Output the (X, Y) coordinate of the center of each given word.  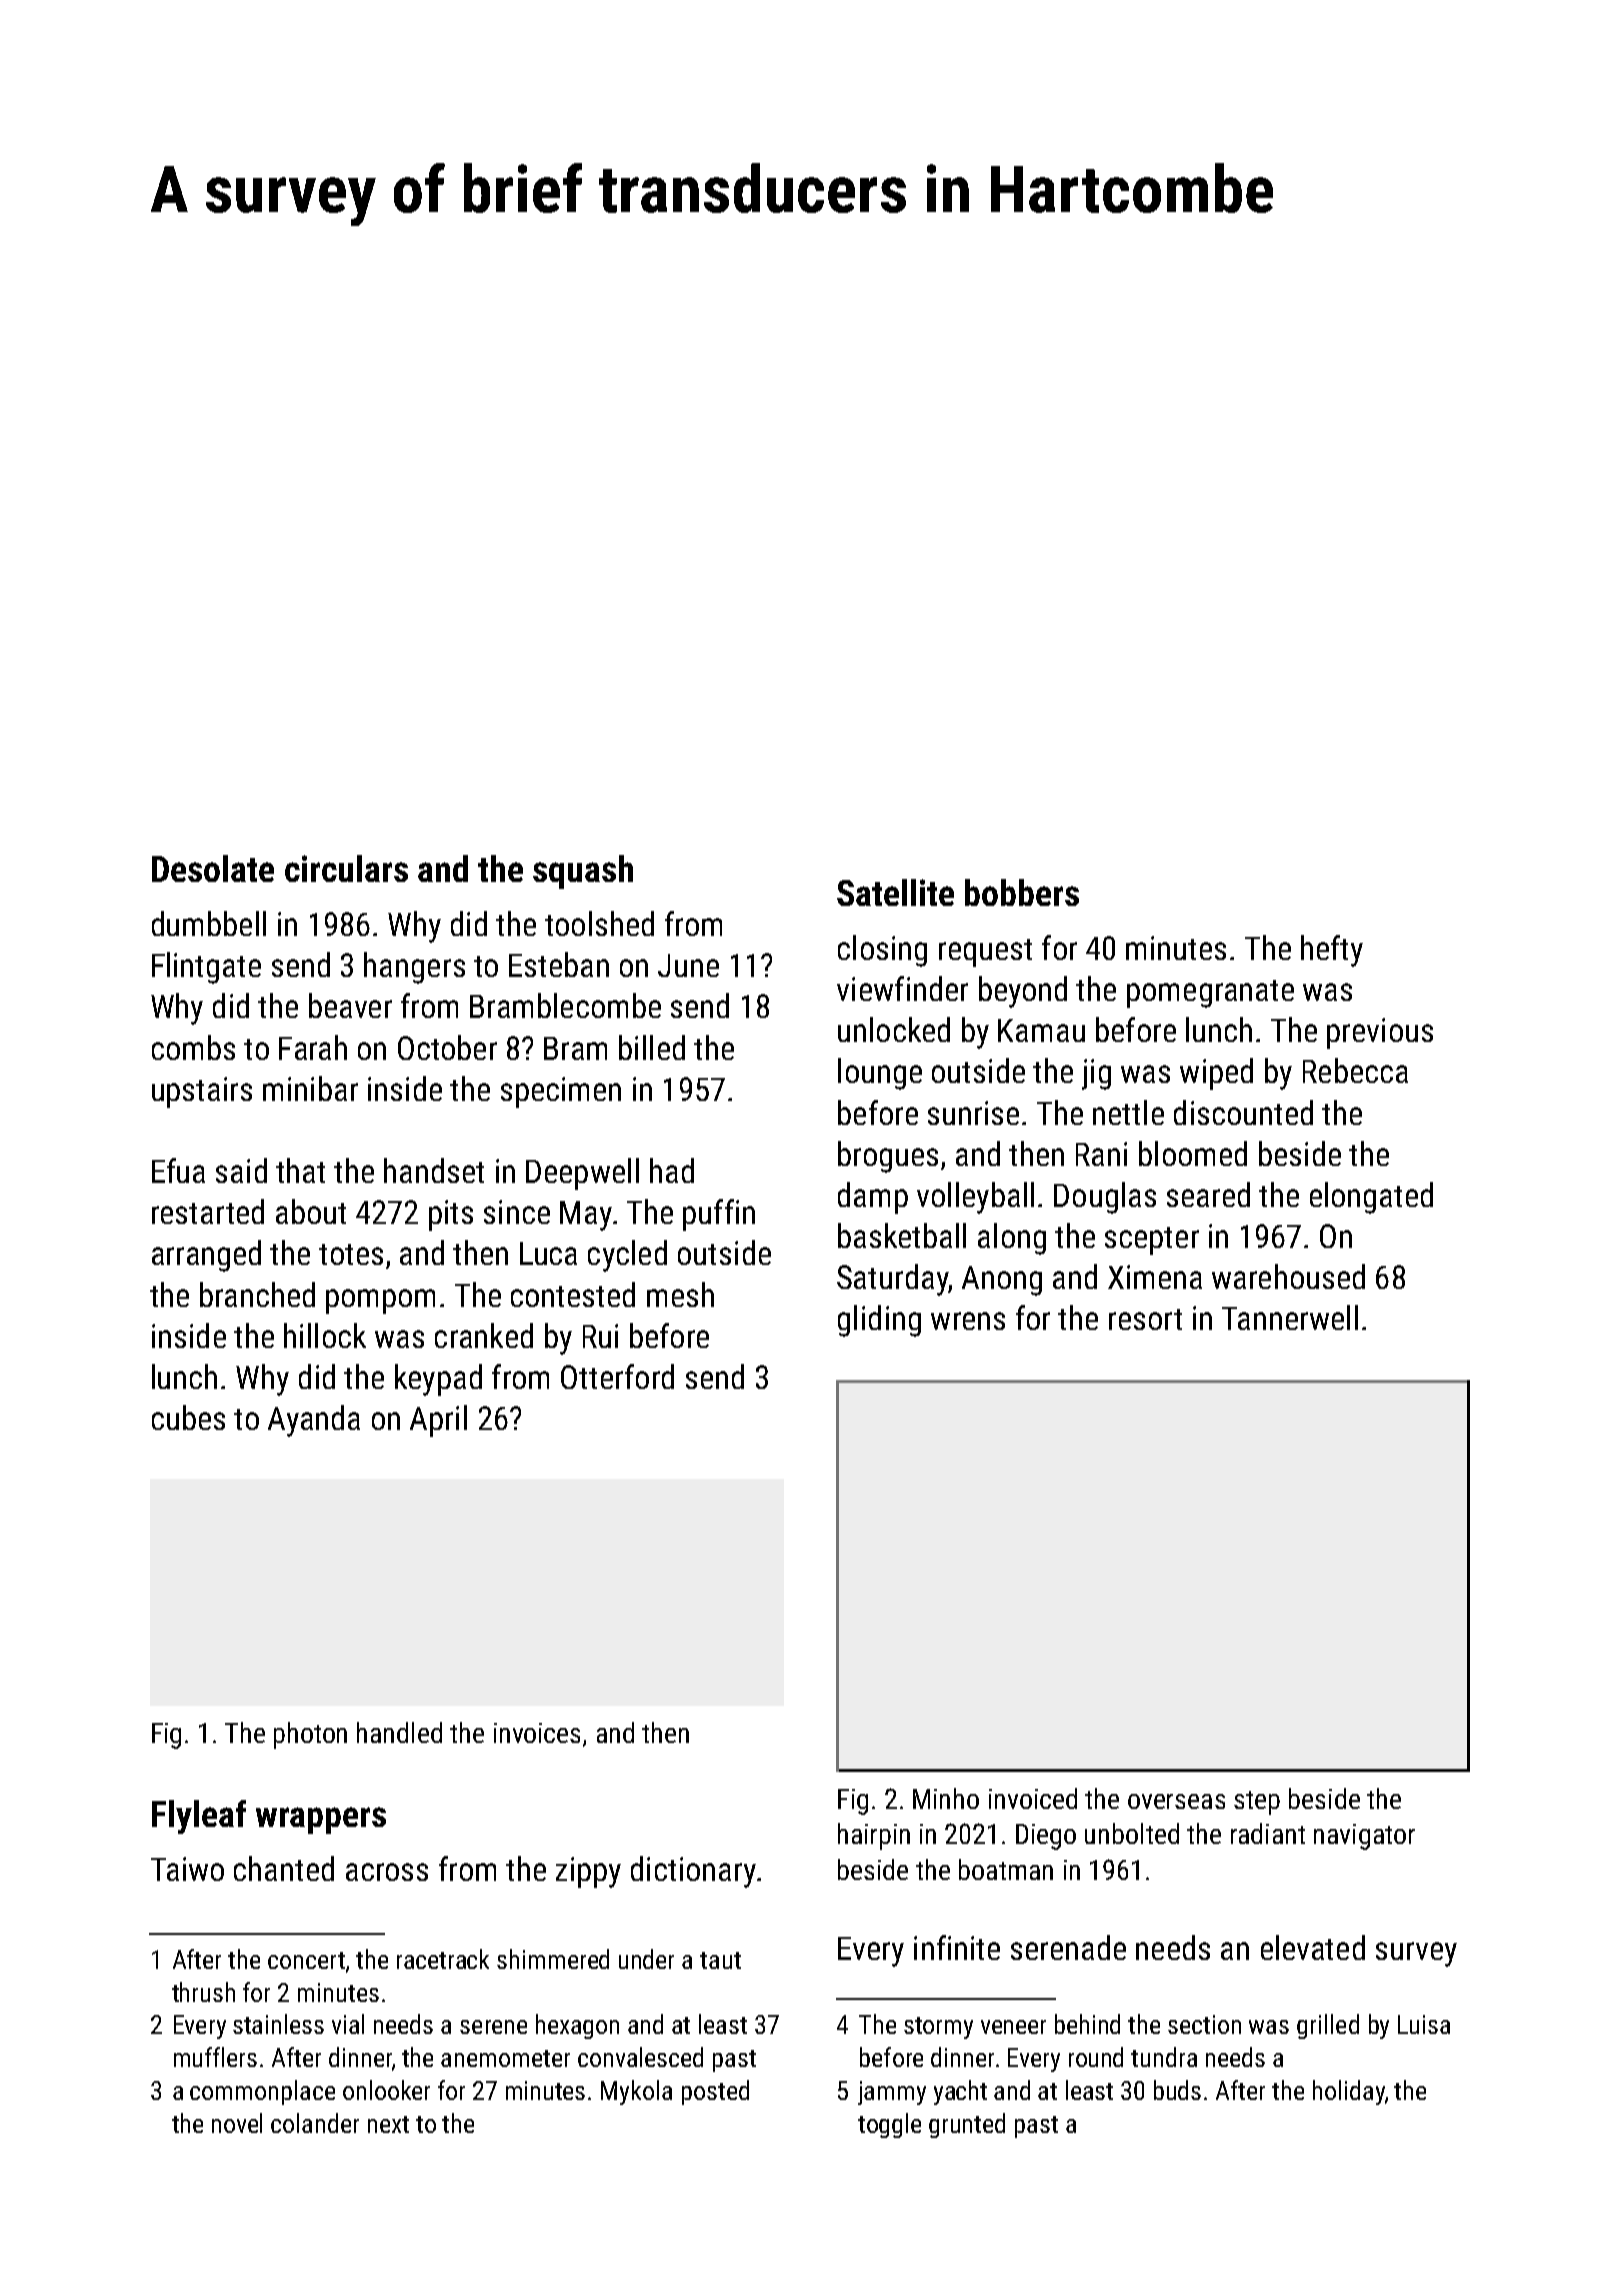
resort (1145, 1319)
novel (237, 2123)
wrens (968, 1321)
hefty (1332, 951)
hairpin (874, 1836)
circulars (346, 868)
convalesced (640, 2057)
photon (310, 1735)
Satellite (895, 892)
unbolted (1132, 1833)
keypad (438, 1380)
